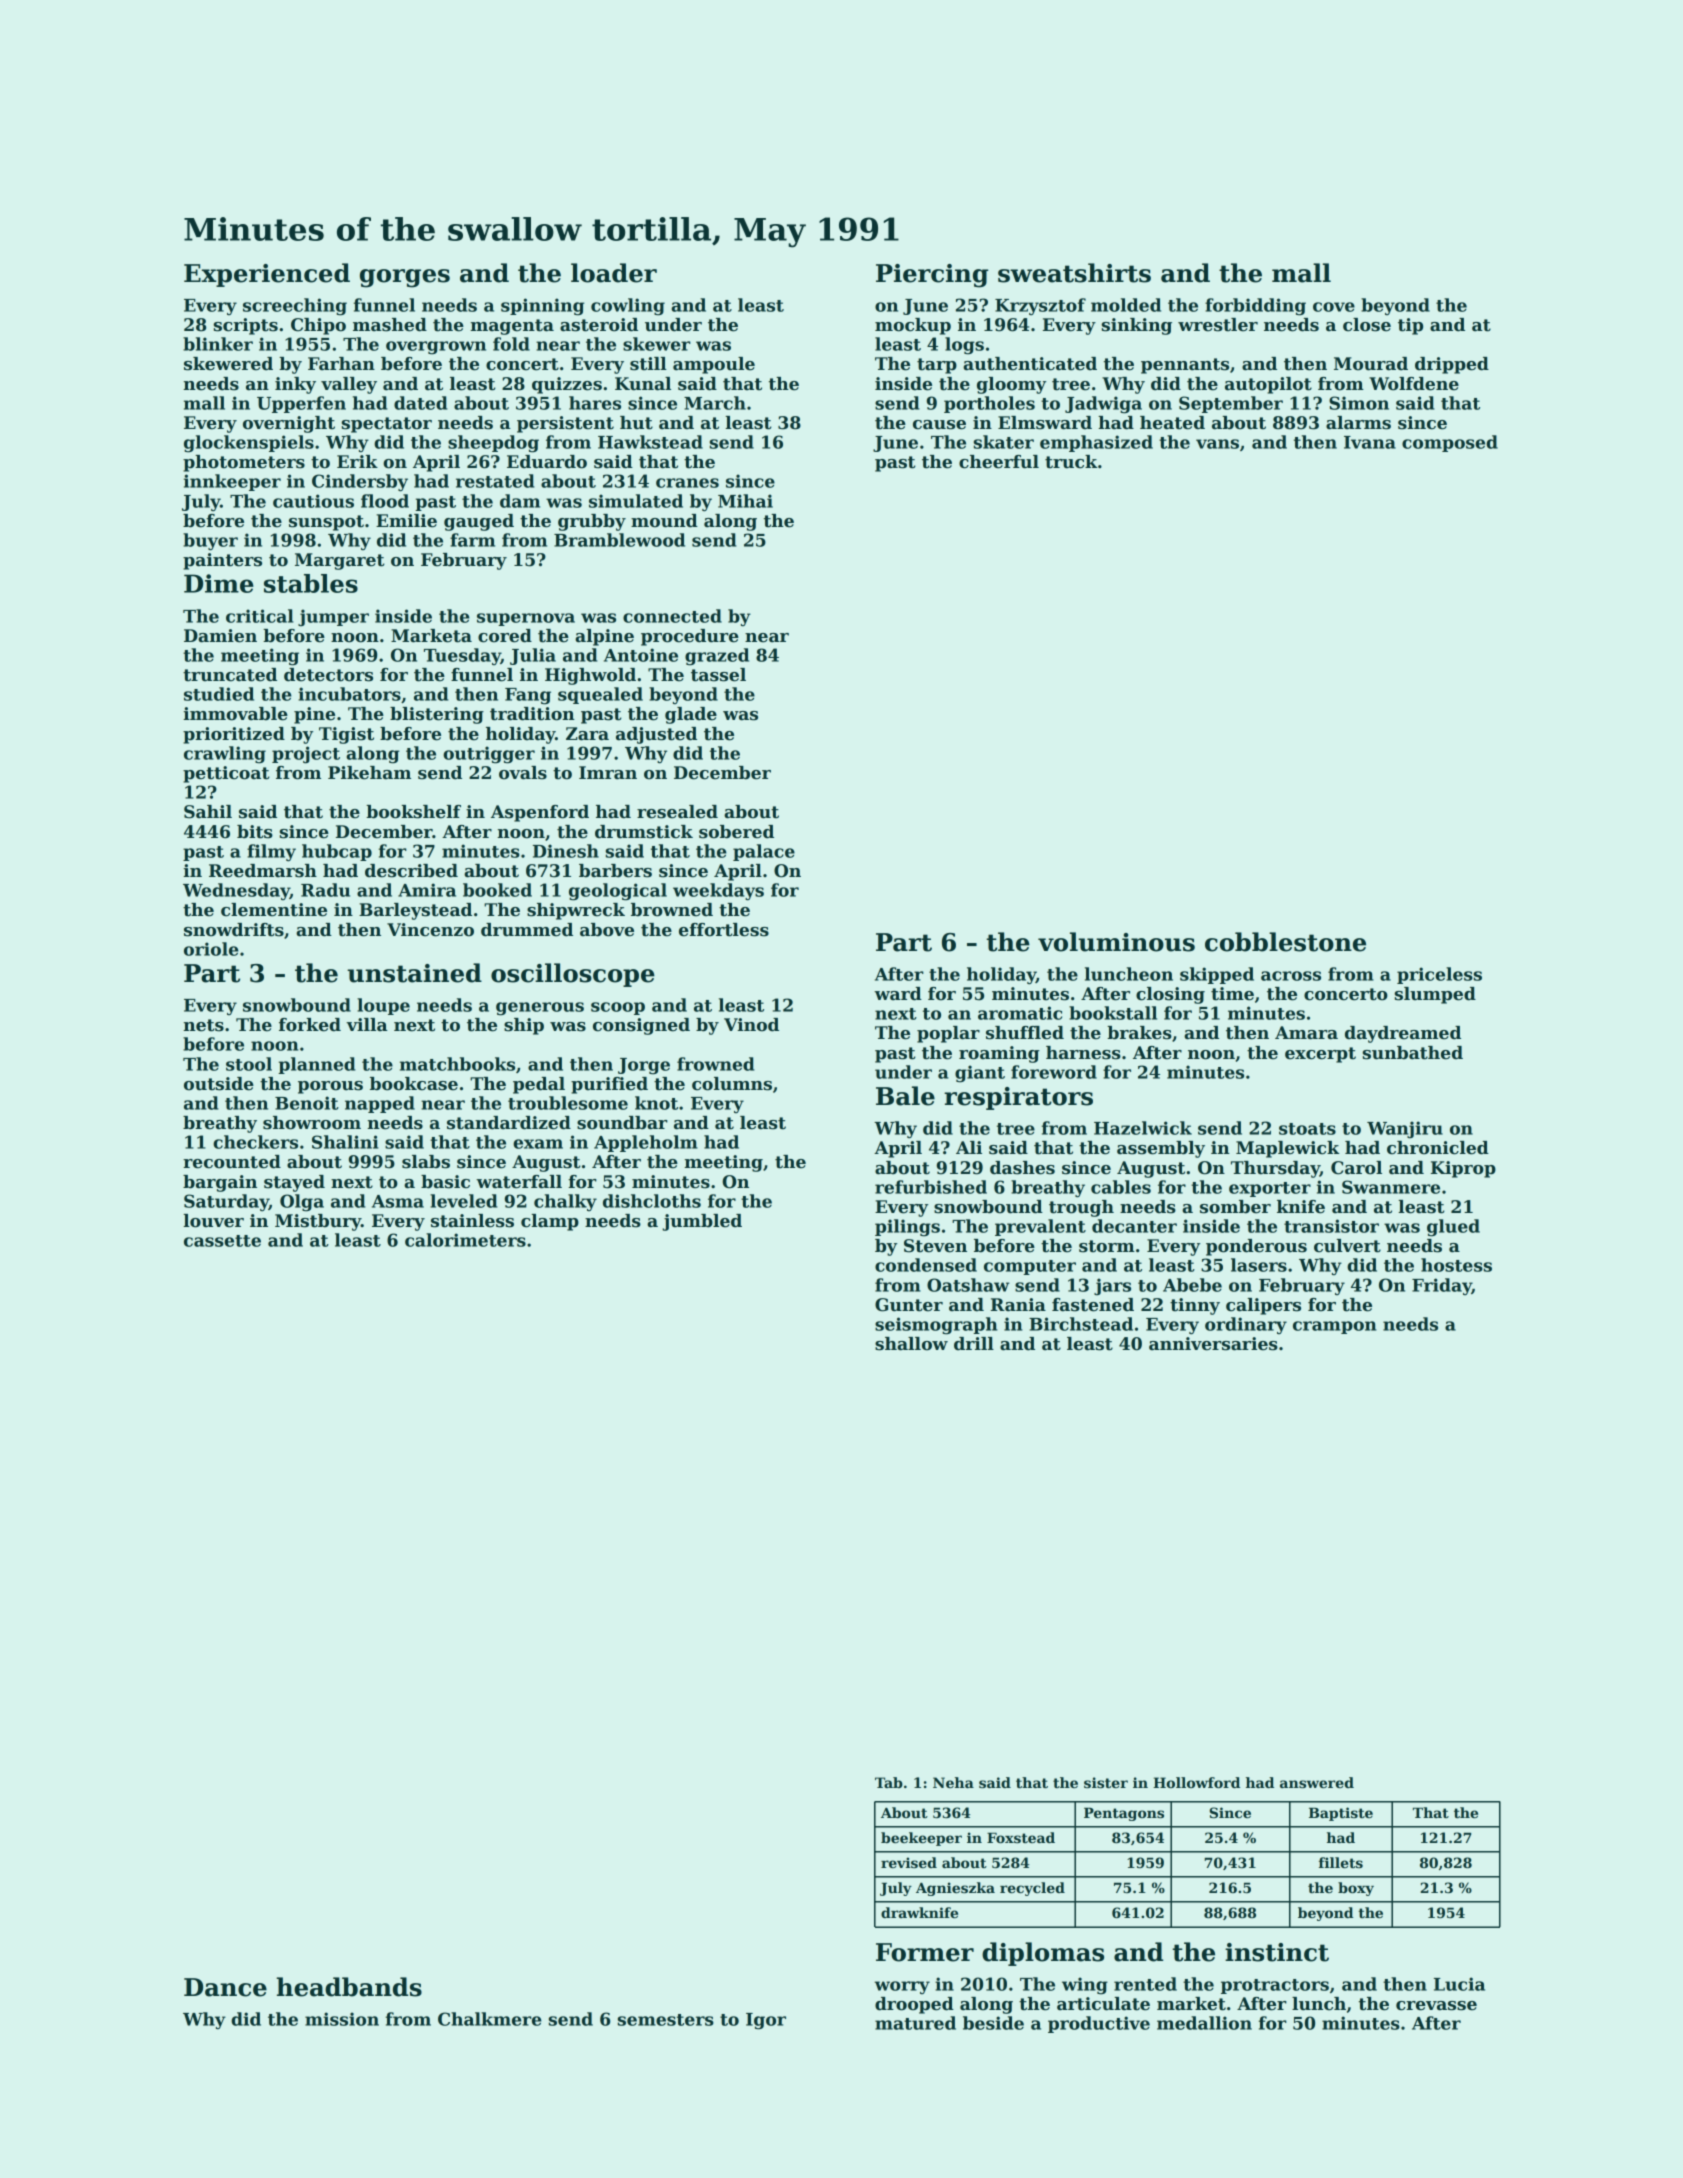 This image has height=2178, width=1683. What do you see at coordinates (717, 657) in the image?
I see `grazed` at bounding box center [717, 657].
